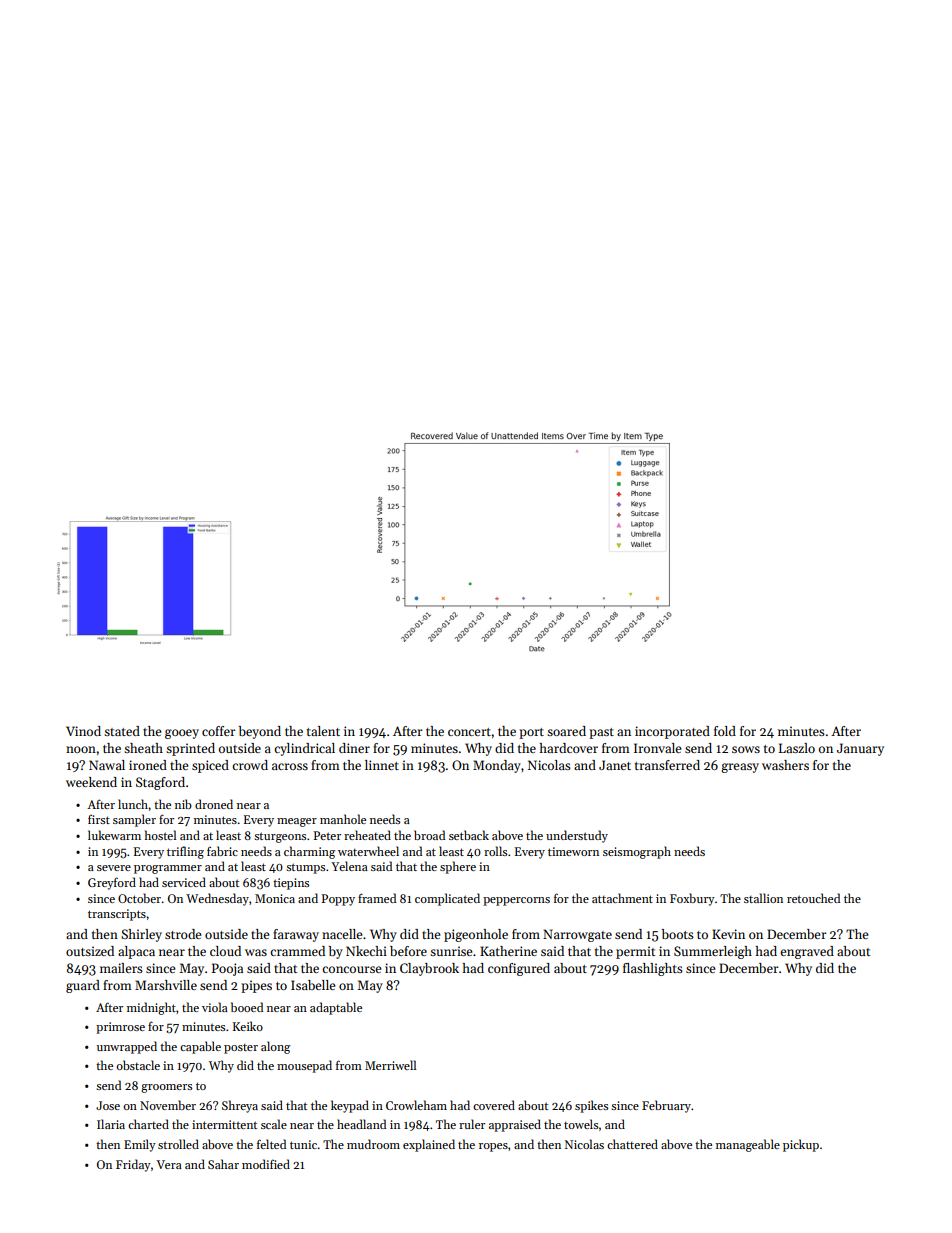 This image has width=952, height=1233. Describe the element at coordinates (166, 985) in the image. I see `Marshville` at that location.
